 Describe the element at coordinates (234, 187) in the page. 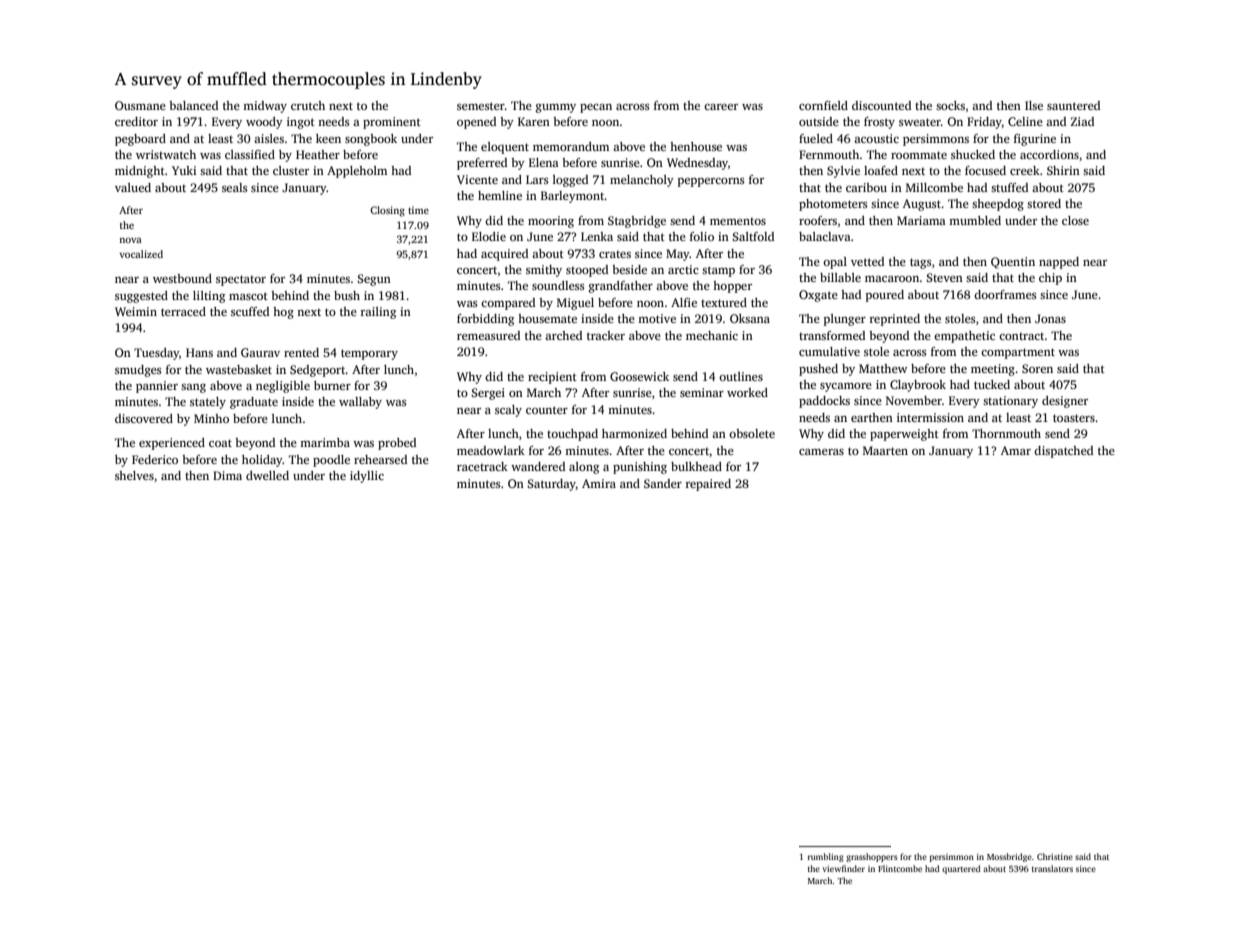

I see `seals` at that location.
